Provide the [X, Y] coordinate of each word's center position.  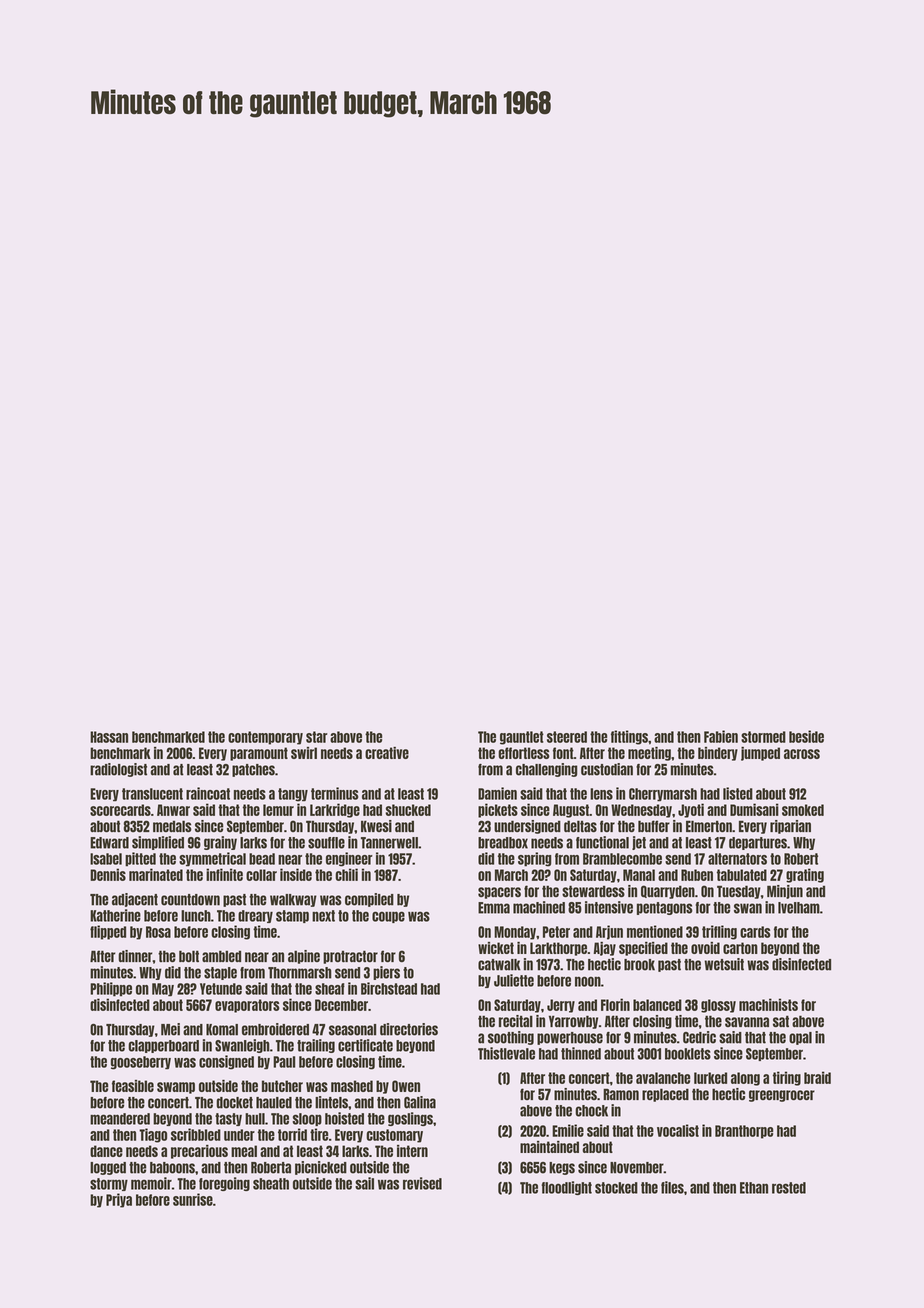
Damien [497, 793]
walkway [293, 900]
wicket [496, 948]
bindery [718, 754]
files [672, 1187]
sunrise [193, 1199]
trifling [719, 932]
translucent [152, 794]
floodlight [566, 1188]
